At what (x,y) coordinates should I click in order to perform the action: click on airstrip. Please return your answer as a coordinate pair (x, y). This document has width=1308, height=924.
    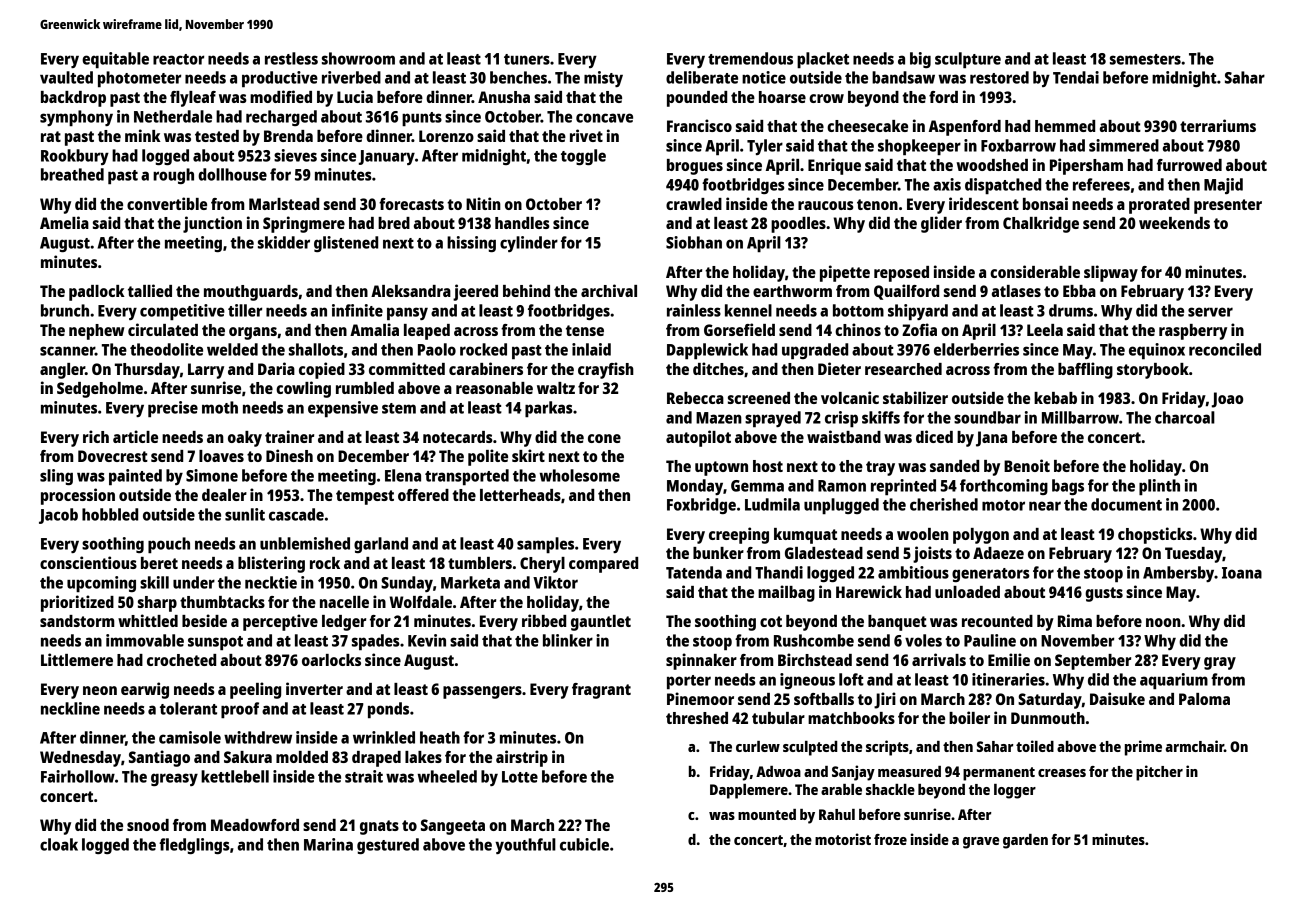
    Looking at the image, I should click on (522, 758).
